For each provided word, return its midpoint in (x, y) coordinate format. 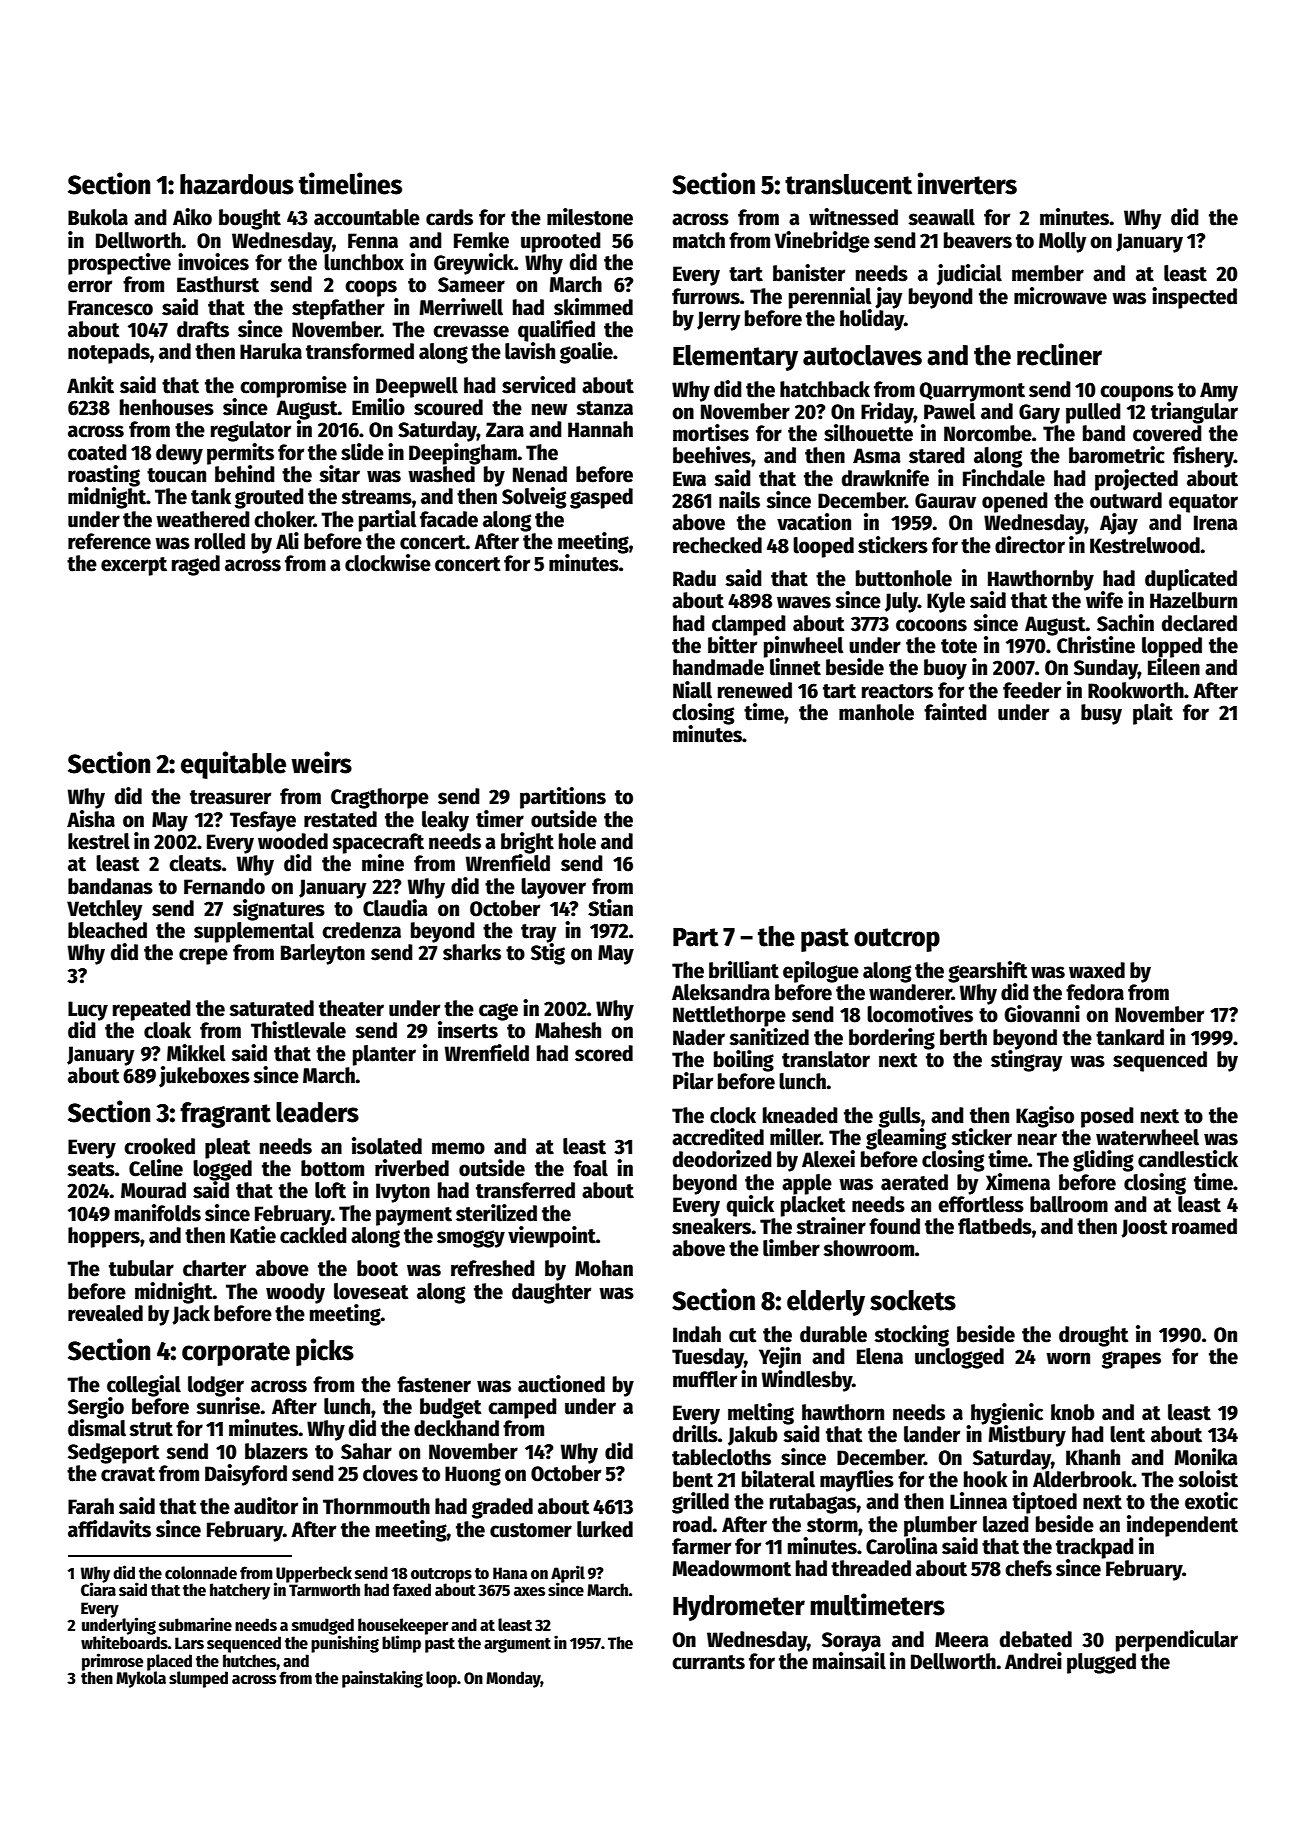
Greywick (474, 264)
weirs (321, 762)
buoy (945, 669)
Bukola (98, 217)
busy (1101, 714)
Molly (1062, 242)
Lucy (88, 1011)
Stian (610, 908)
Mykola (141, 1679)
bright (527, 843)
